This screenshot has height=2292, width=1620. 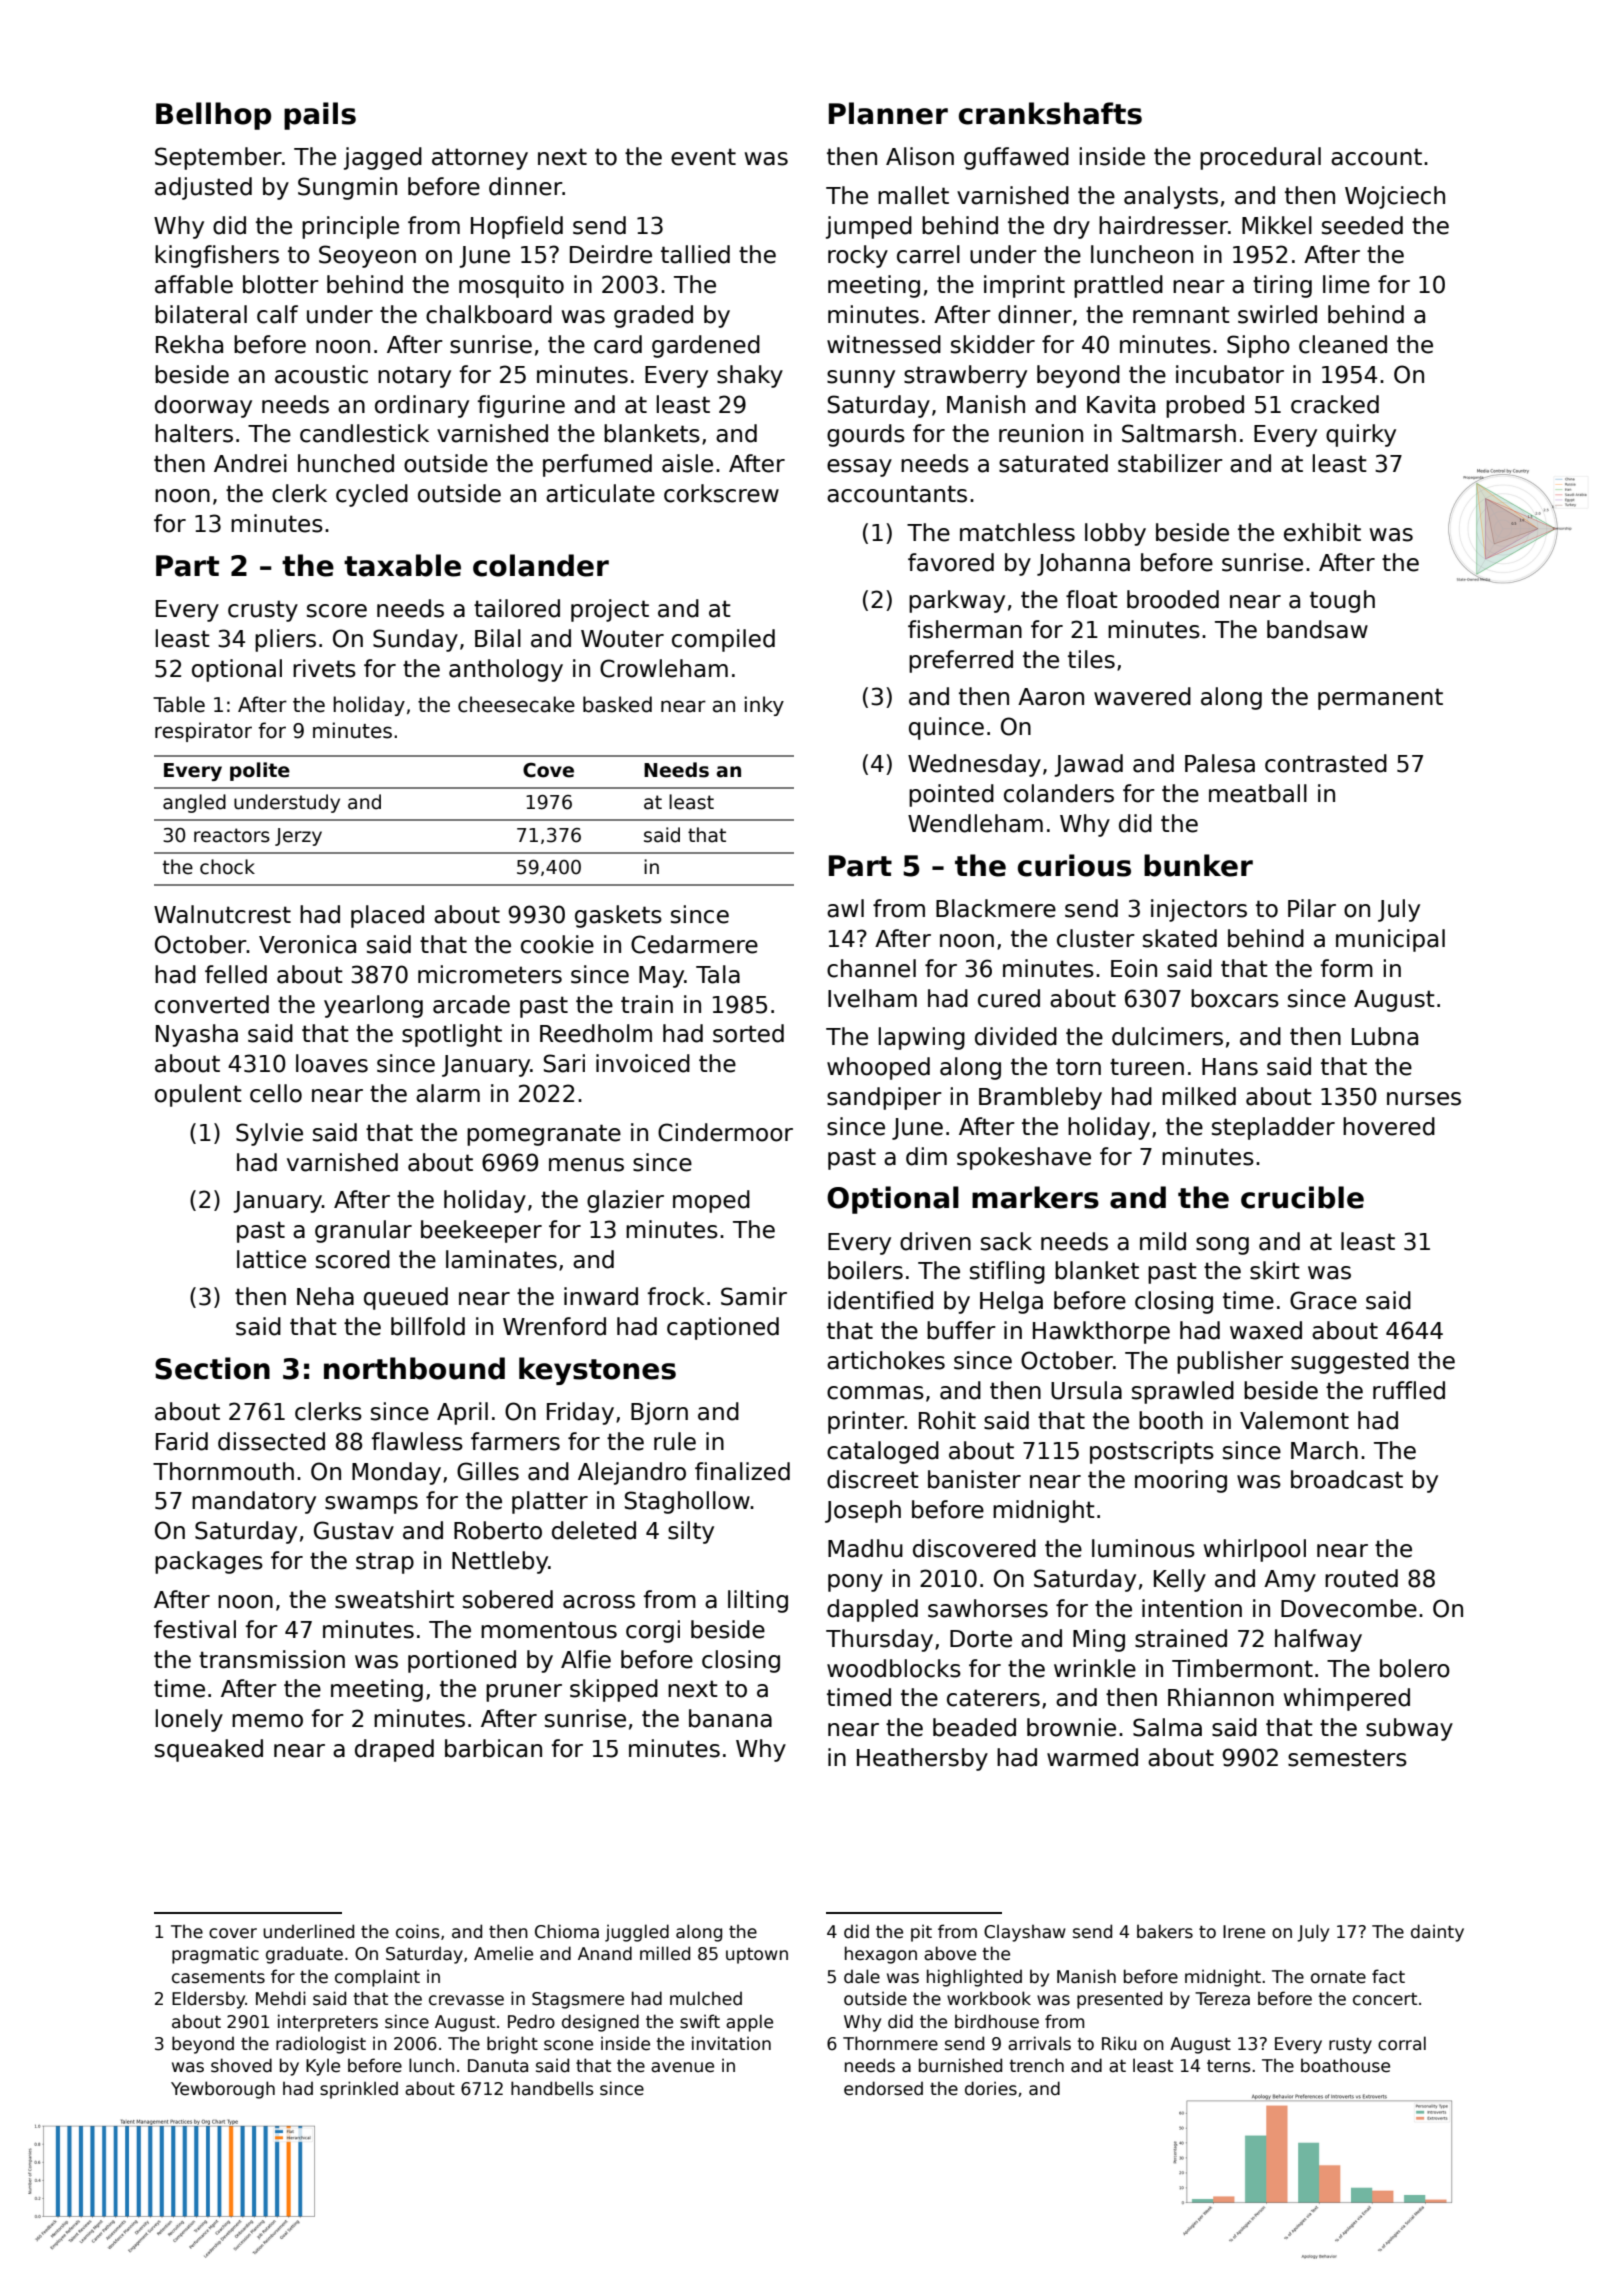 What do you see at coordinates (489, 314) in the screenshot?
I see `chalkboard` at bounding box center [489, 314].
